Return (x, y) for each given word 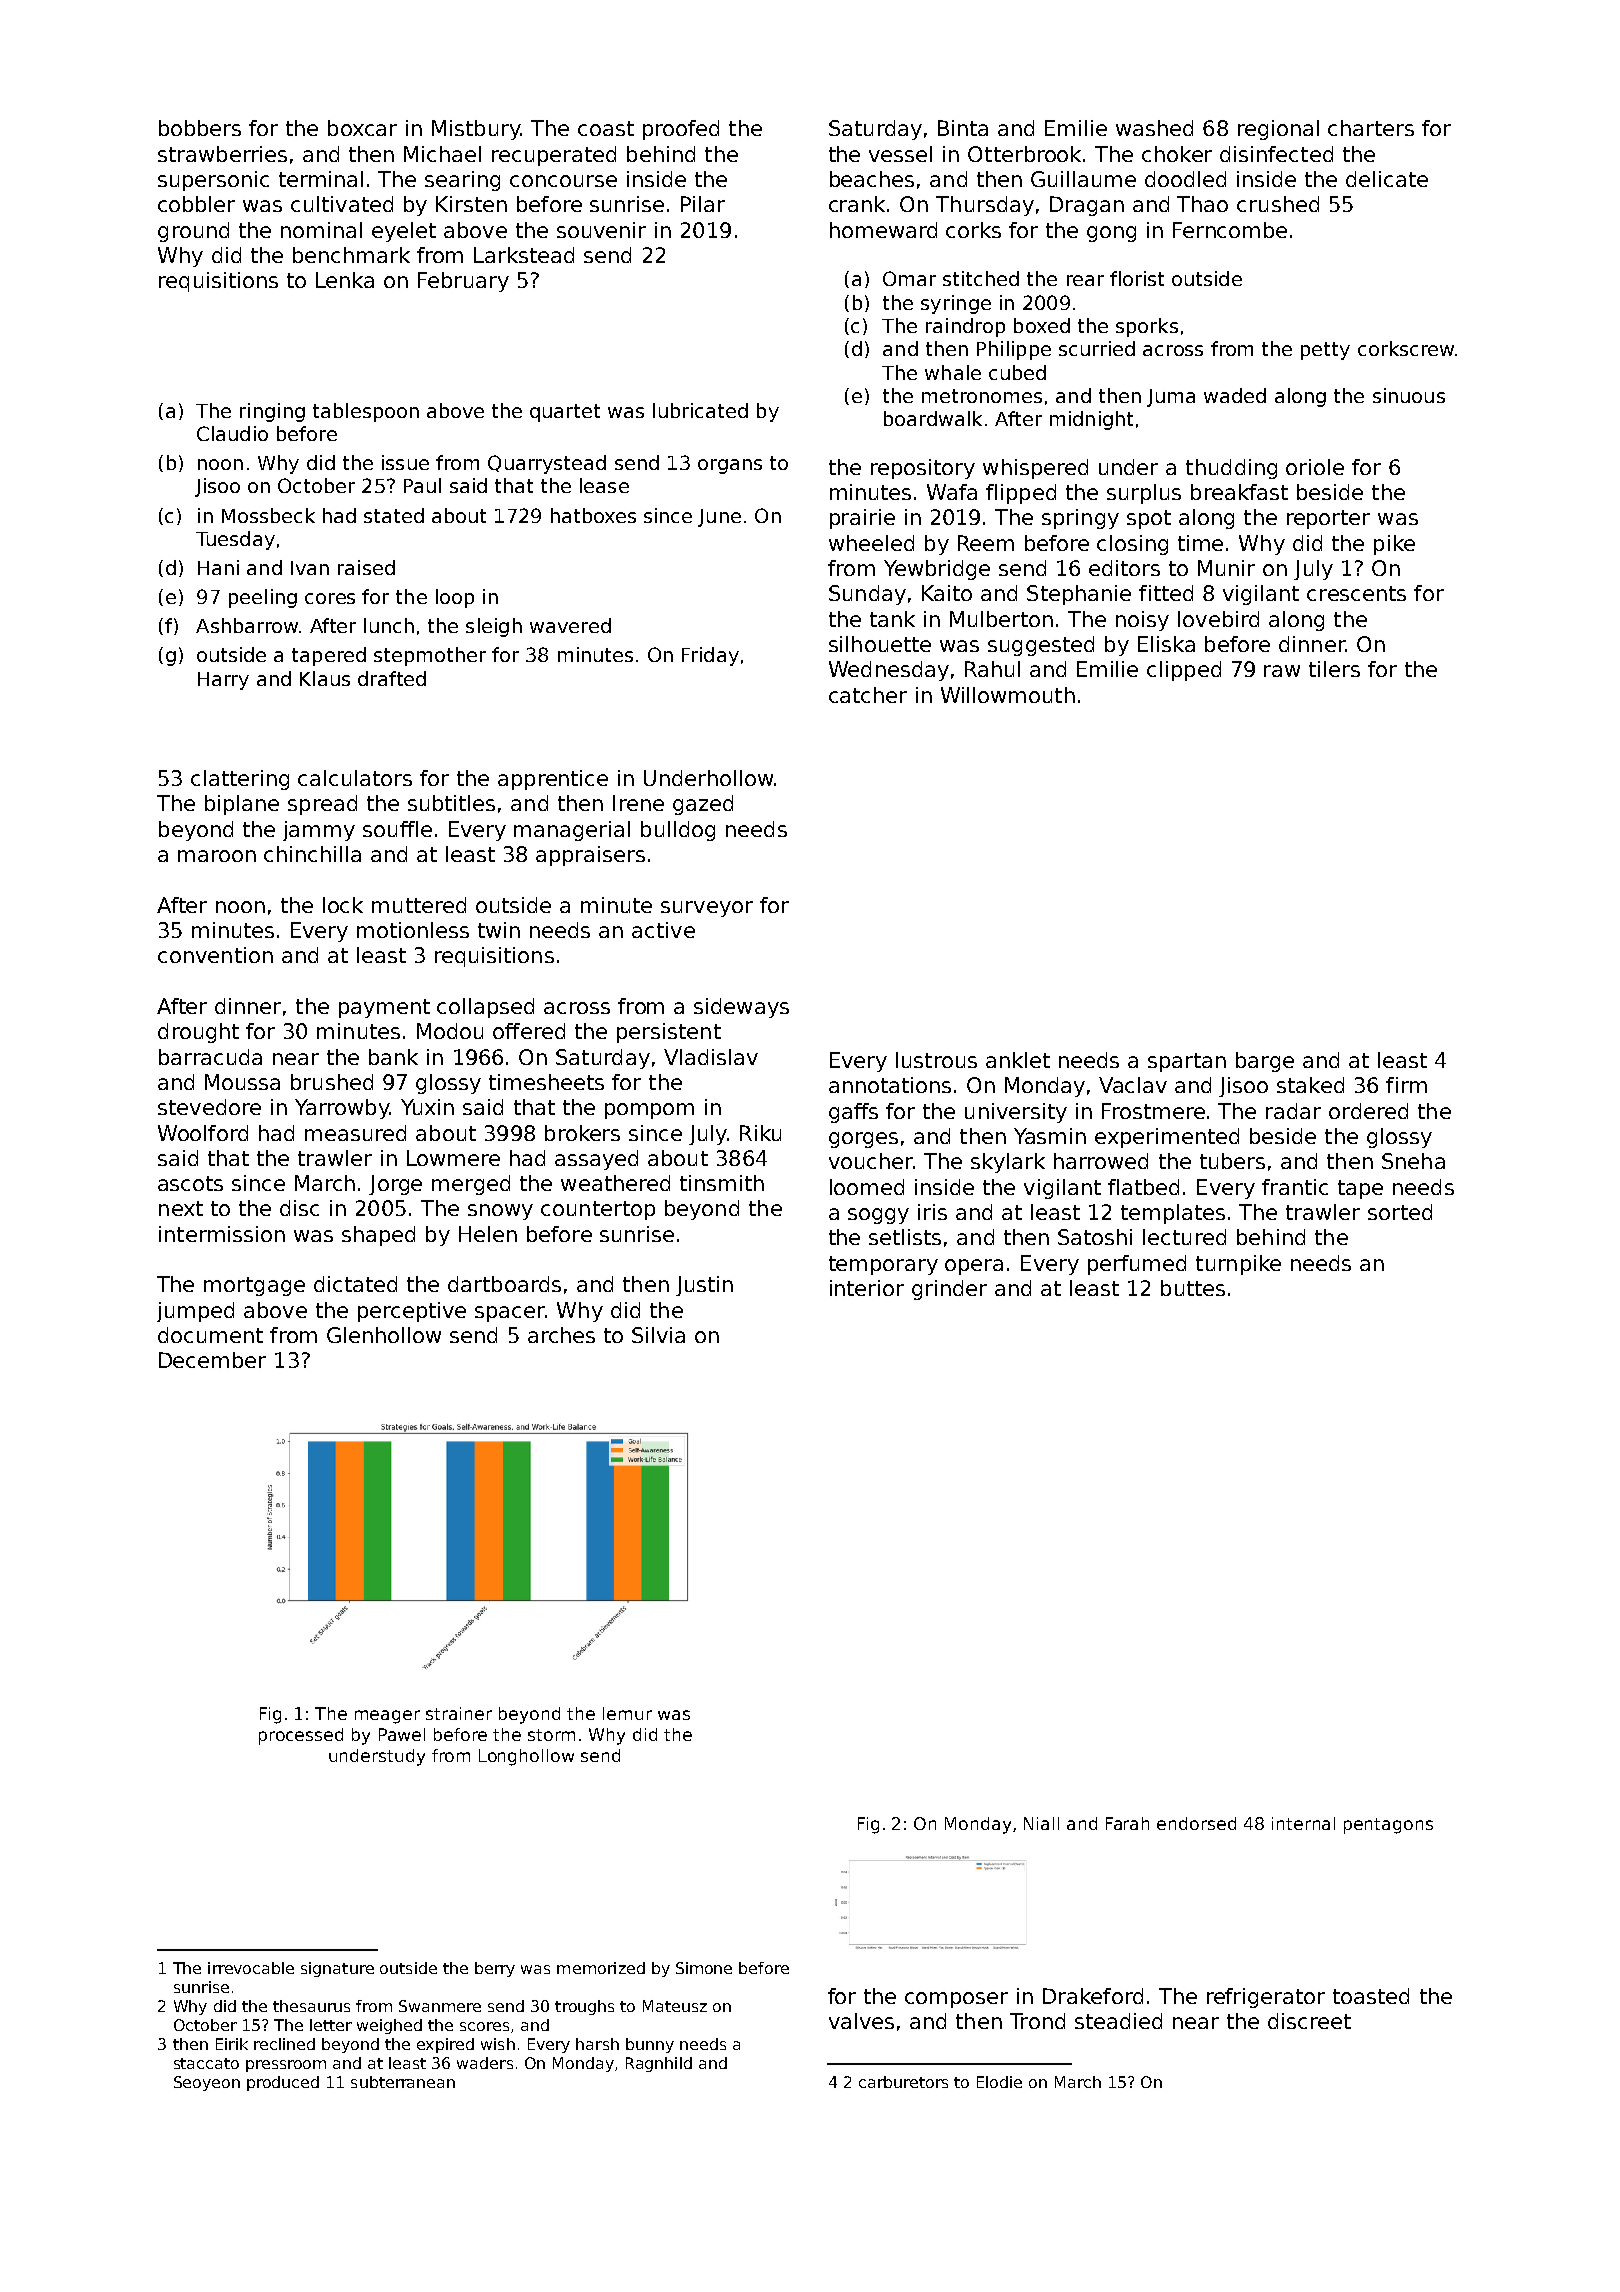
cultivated (342, 204)
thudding (1231, 469)
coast (606, 128)
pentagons (1388, 1826)
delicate (1387, 179)
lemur (627, 1713)
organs (730, 466)
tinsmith (722, 1183)
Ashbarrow (247, 625)
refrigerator (1266, 1998)
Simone (704, 1968)
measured (355, 1133)
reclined (284, 2044)
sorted (1400, 1212)
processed (301, 1736)
